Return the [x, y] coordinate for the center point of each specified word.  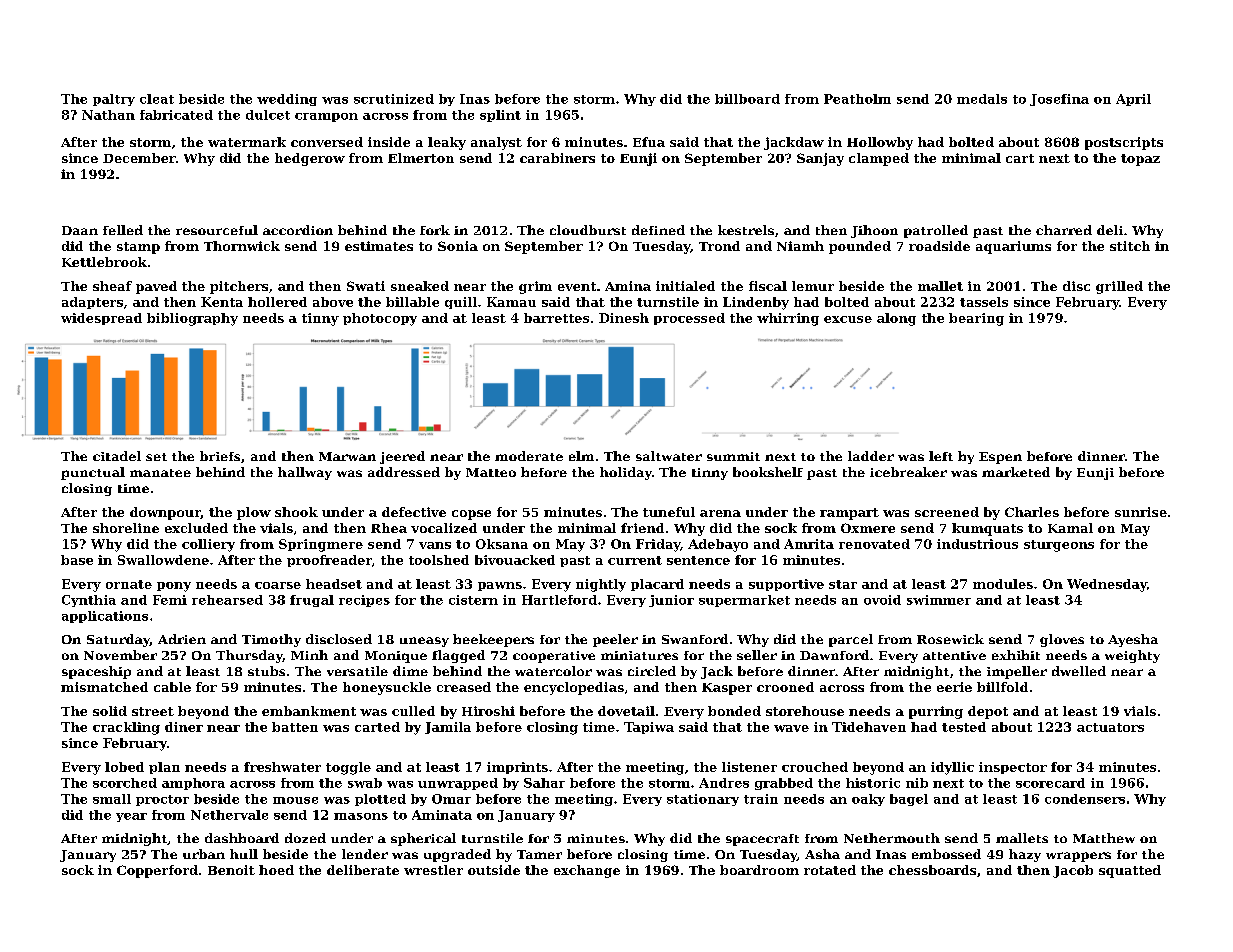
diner [184, 727]
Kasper [727, 689]
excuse [848, 319]
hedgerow [310, 159]
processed [689, 319]
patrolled [936, 231]
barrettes [556, 318]
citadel [117, 456]
